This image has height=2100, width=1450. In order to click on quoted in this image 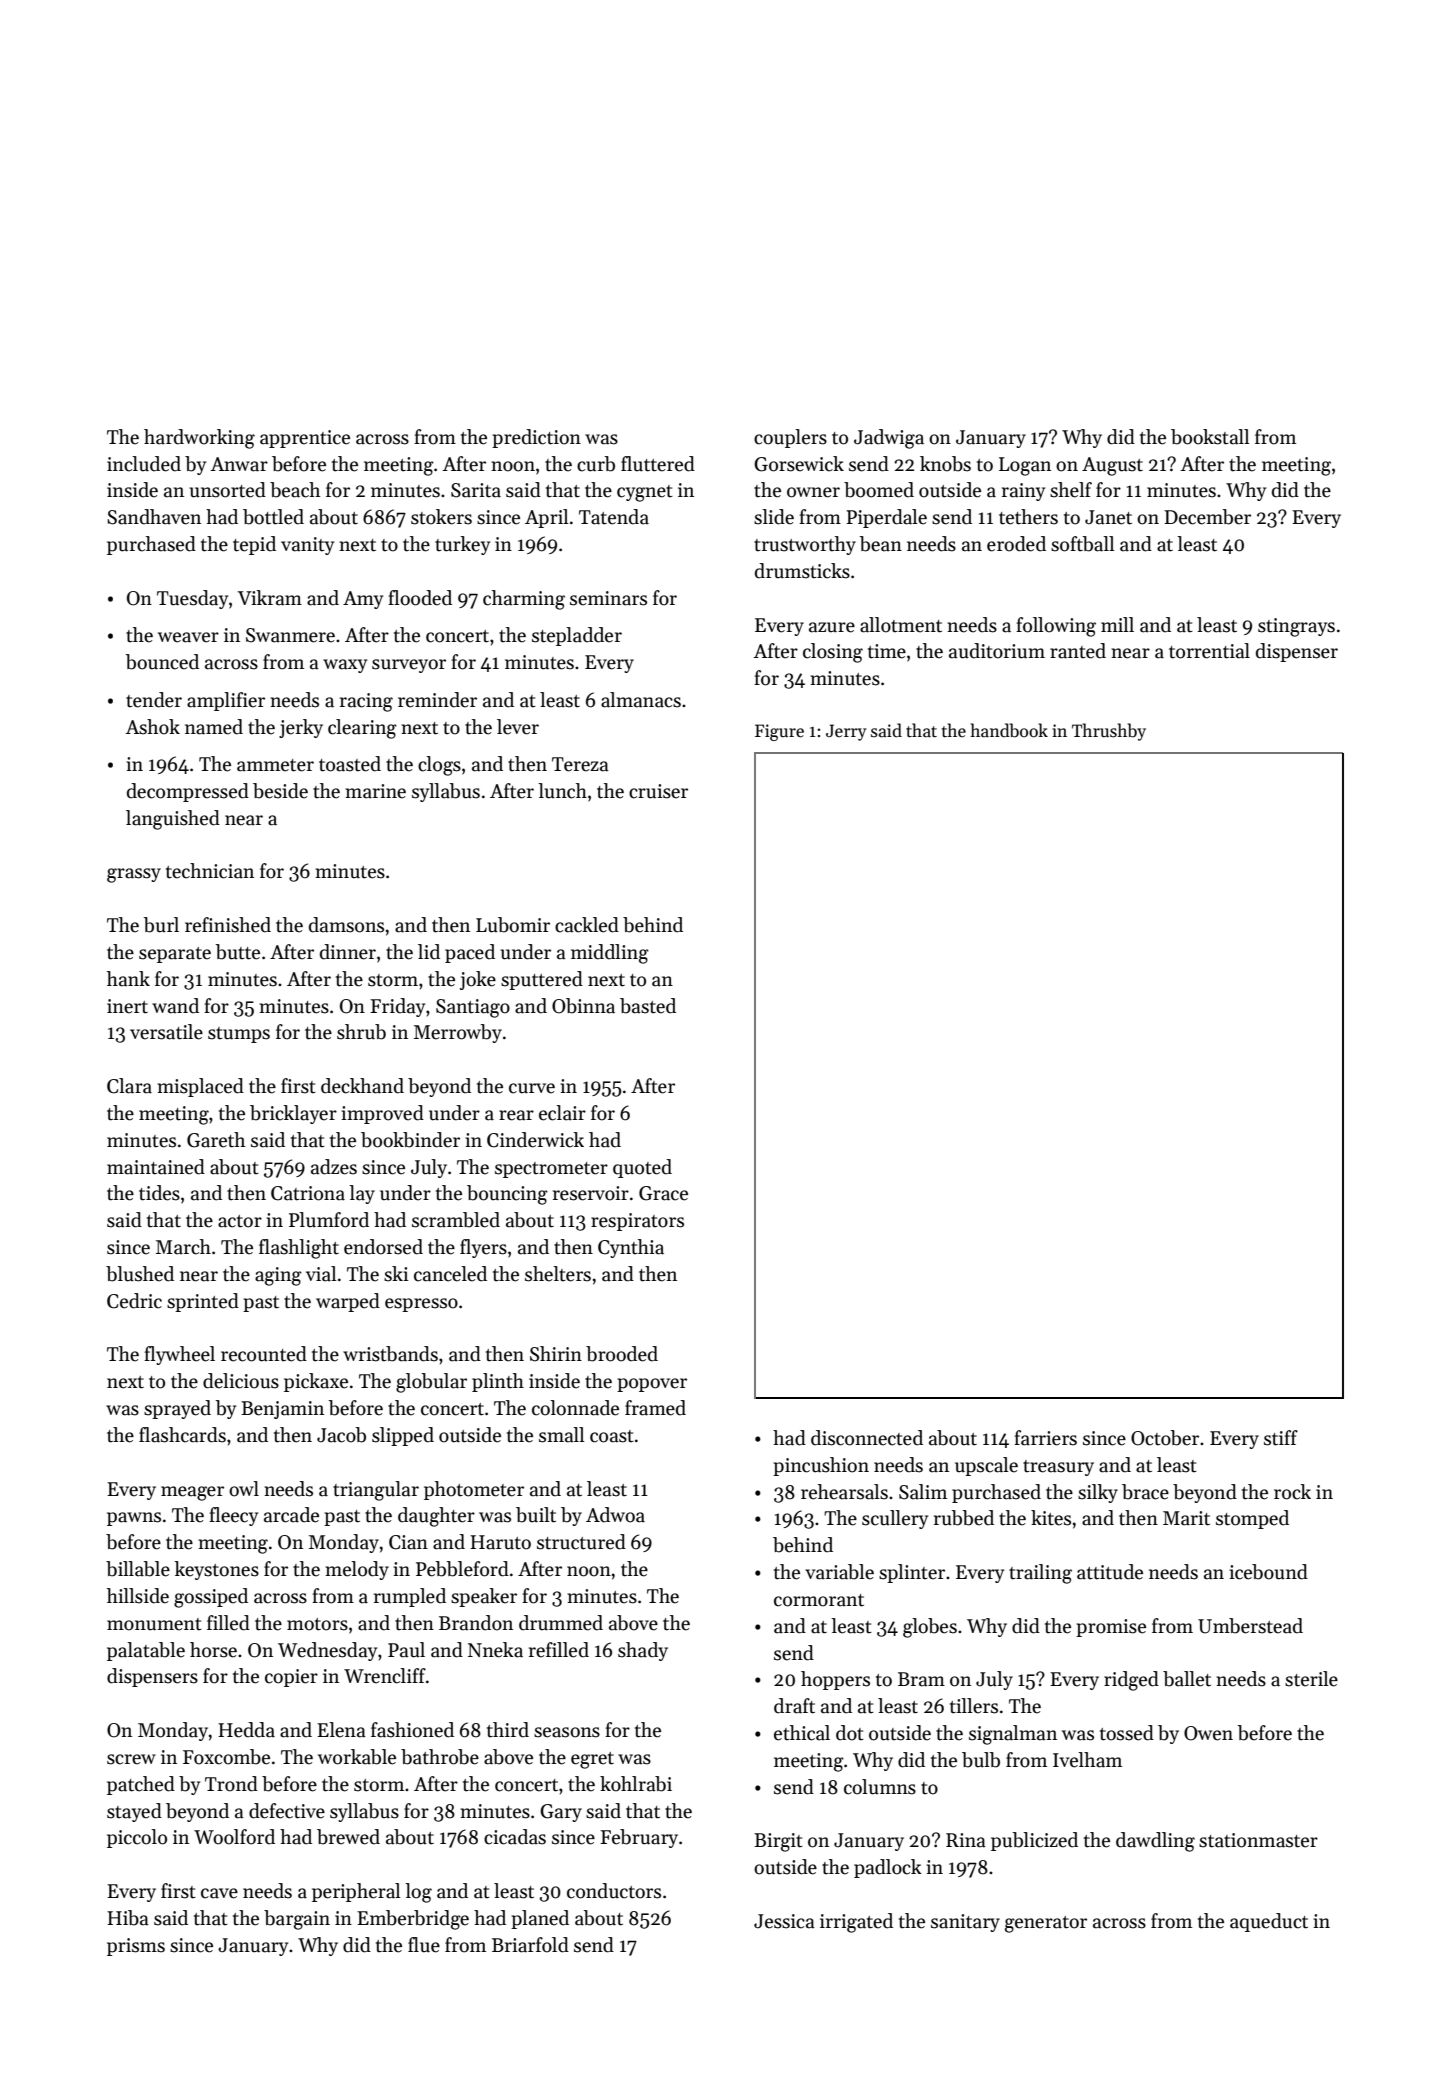, I will do `click(642, 1168)`.
